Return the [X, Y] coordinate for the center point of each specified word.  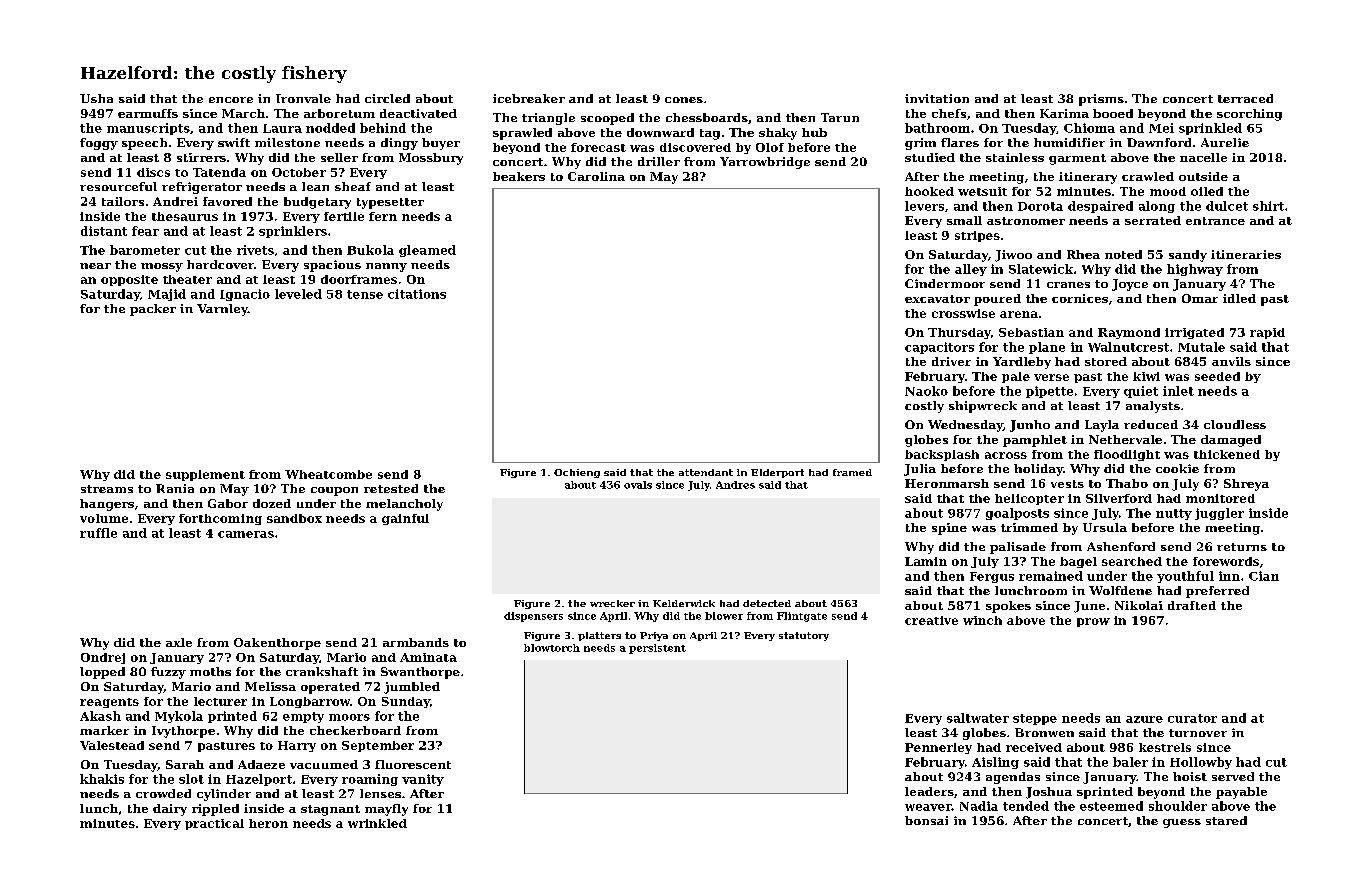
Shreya [1246, 485]
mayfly [386, 810]
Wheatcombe [328, 474]
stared [1226, 820]
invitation [937, 98]
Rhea [1083, 254]
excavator [937, 299]
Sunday [406, 702]
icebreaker [529, 98]
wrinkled [377, 823]
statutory [804, 636]
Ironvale [303, 98]
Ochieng [577, 473]
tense [365, 294]
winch [982, 620]
